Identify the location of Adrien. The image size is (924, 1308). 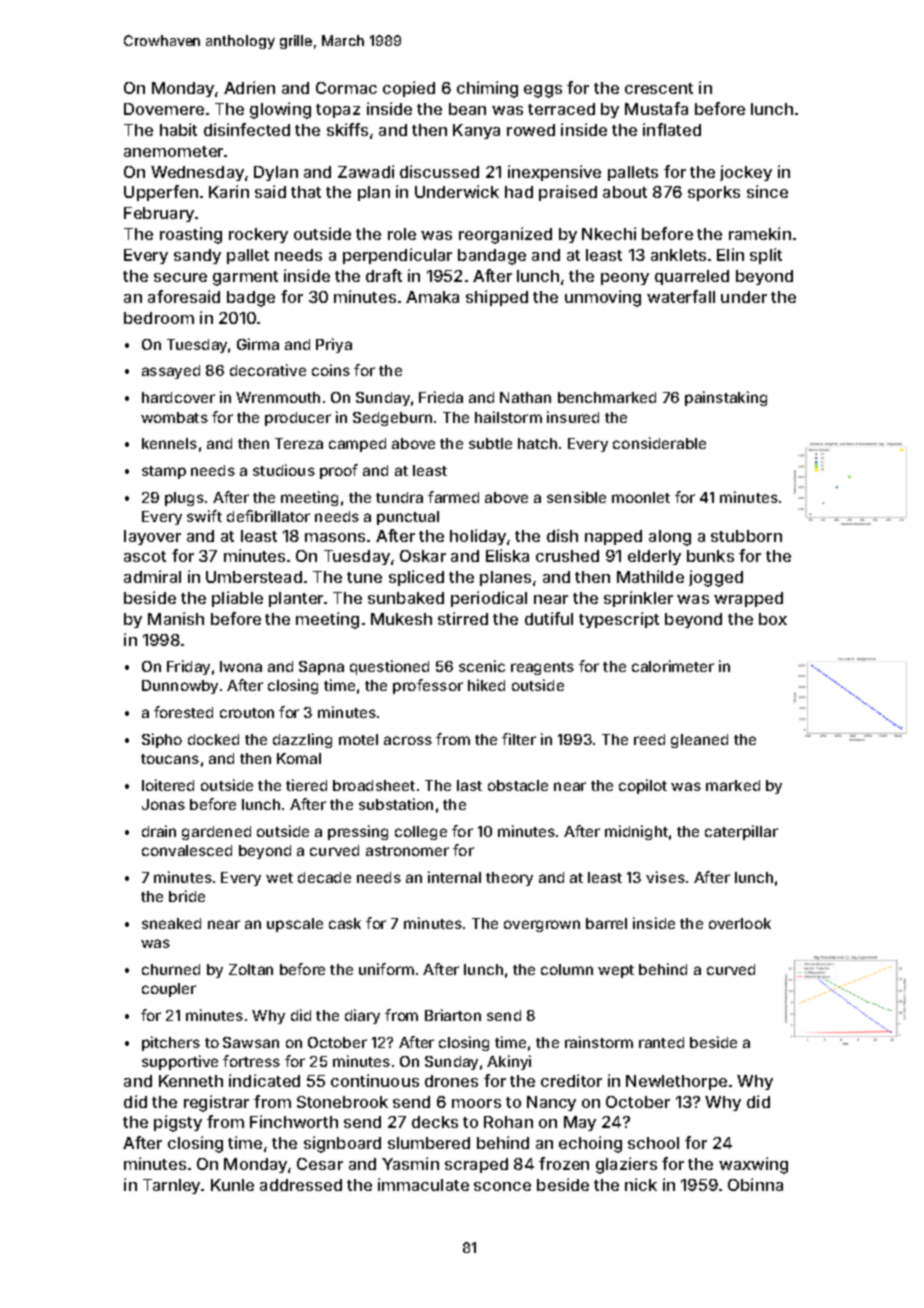
(249, 87).
